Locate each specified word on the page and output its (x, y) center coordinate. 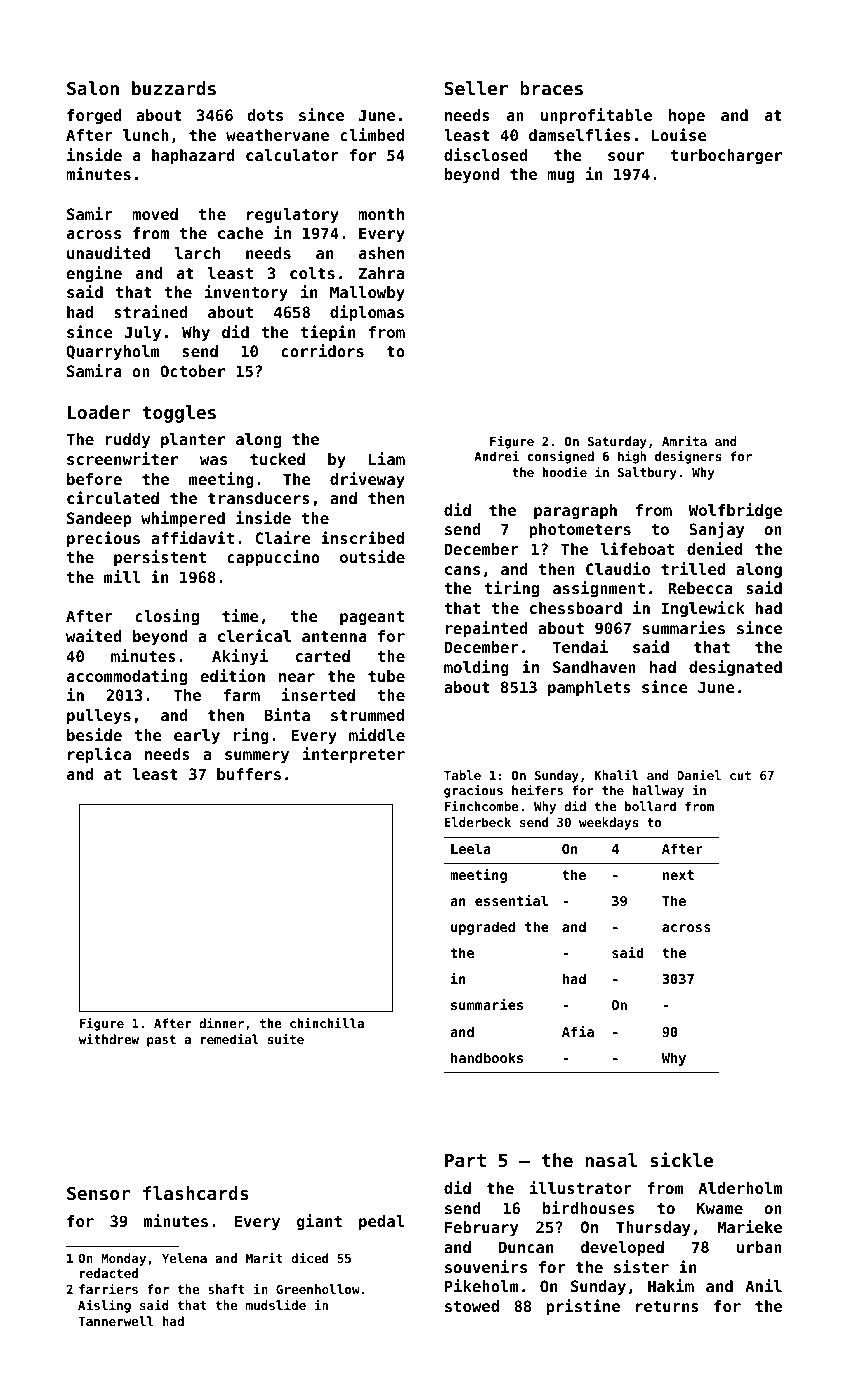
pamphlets (589, 689)
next (678, 875)
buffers (249, 774)
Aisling (104, 1306)
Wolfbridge (735, 511)
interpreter (354, 755)
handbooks (487, 1057)
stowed (472, 1306)
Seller (476, 88)
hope (687, 117)
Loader (99, 412)
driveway (367, 480)
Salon (93, 88)
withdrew (109, 1039)
